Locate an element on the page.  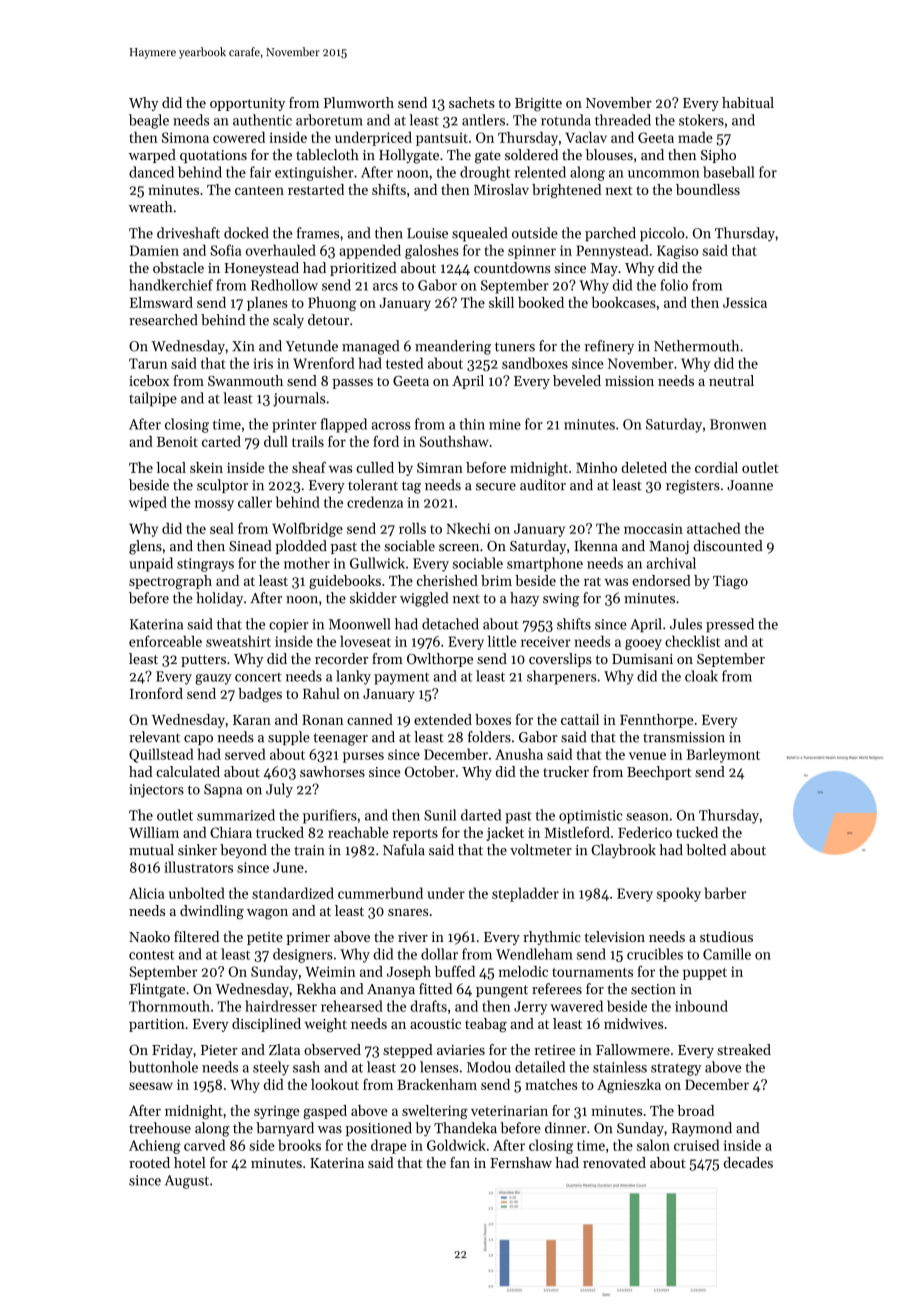
habitual is located at coordinates (748, 102).
